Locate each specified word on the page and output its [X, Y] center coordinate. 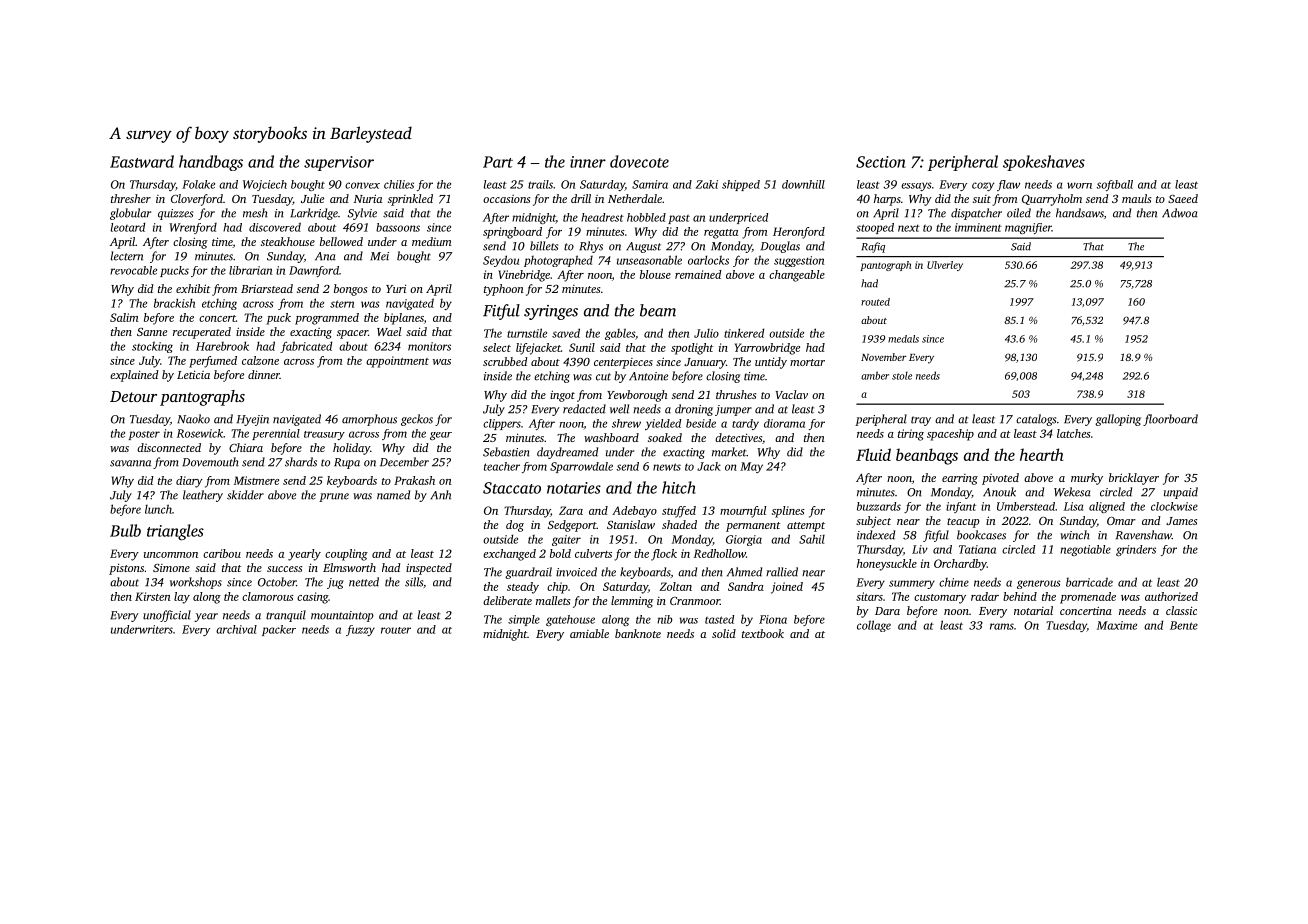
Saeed [1183, 198]
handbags [211, 163]
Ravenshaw [1144, 535]
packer [279, 630]
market [729, 452]
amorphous [369, 420]
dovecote [639, 161]
